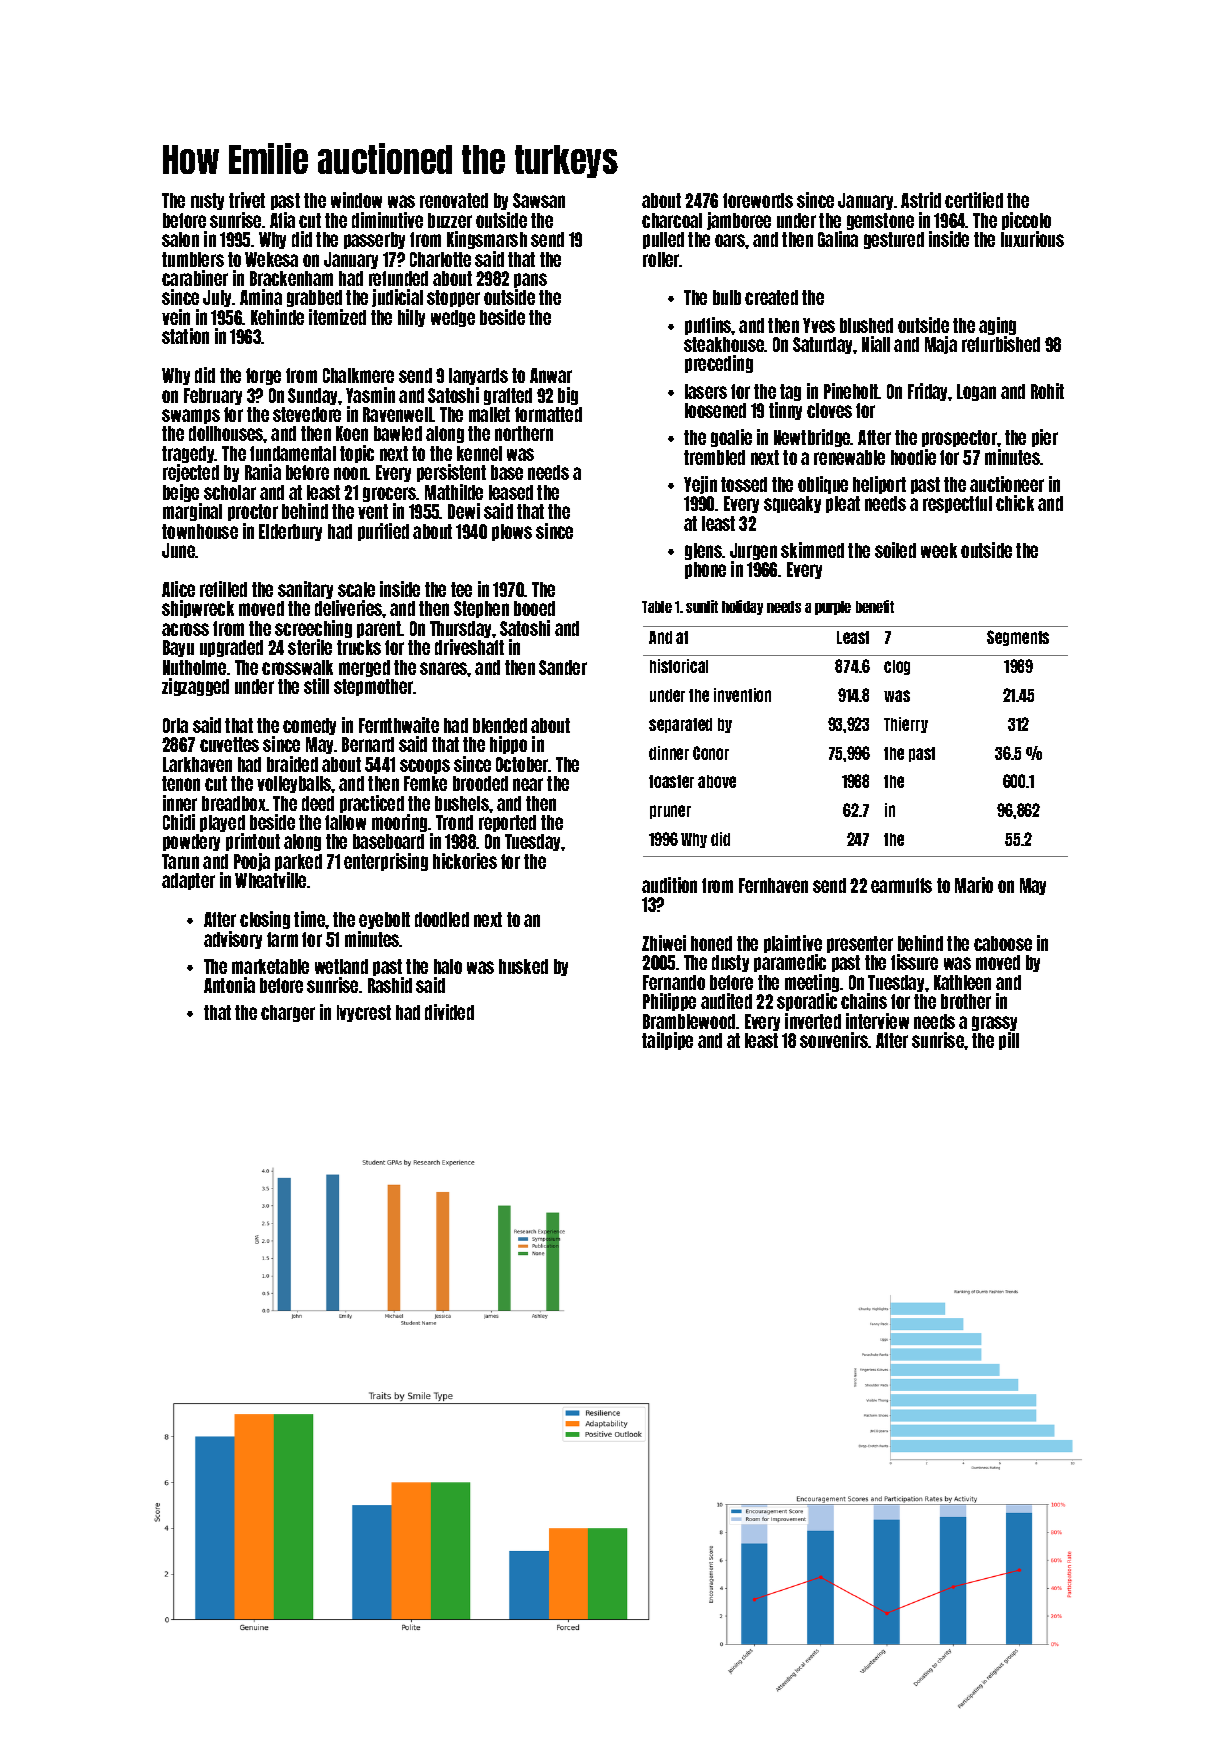 The height and width of the screenshot is (1739, 1230). I want to click on advisory, so click(233, 940).
